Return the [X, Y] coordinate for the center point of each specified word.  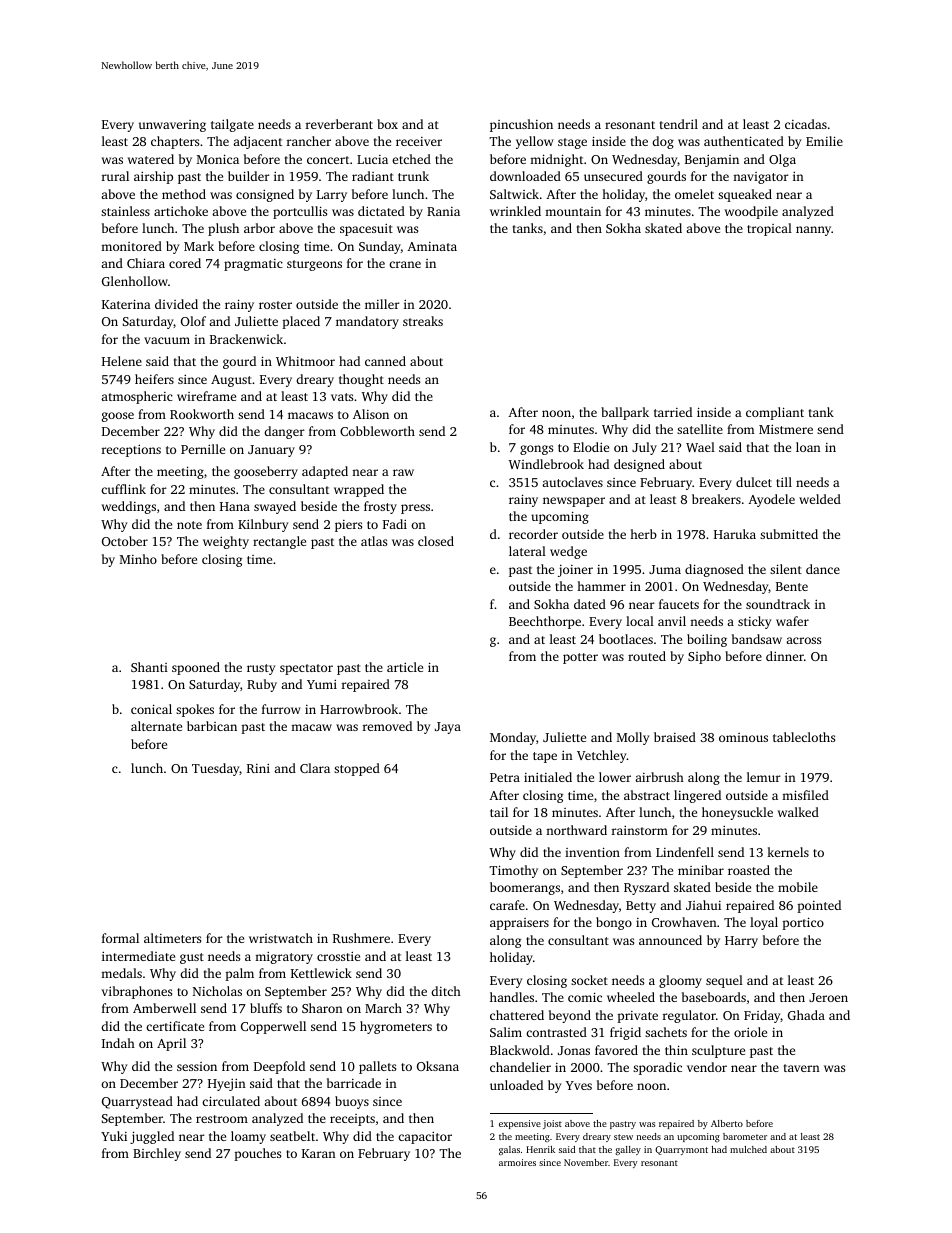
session [197, 1066]
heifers [154, 379]
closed [436, 541]
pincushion [521, 125]
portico [803, 923]
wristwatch [281, 938]
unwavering [172, 126]
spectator [306, 669]
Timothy [513, 871]
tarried [673, 412]
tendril [679, 124]
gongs [536, 450]
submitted [789, 534]
